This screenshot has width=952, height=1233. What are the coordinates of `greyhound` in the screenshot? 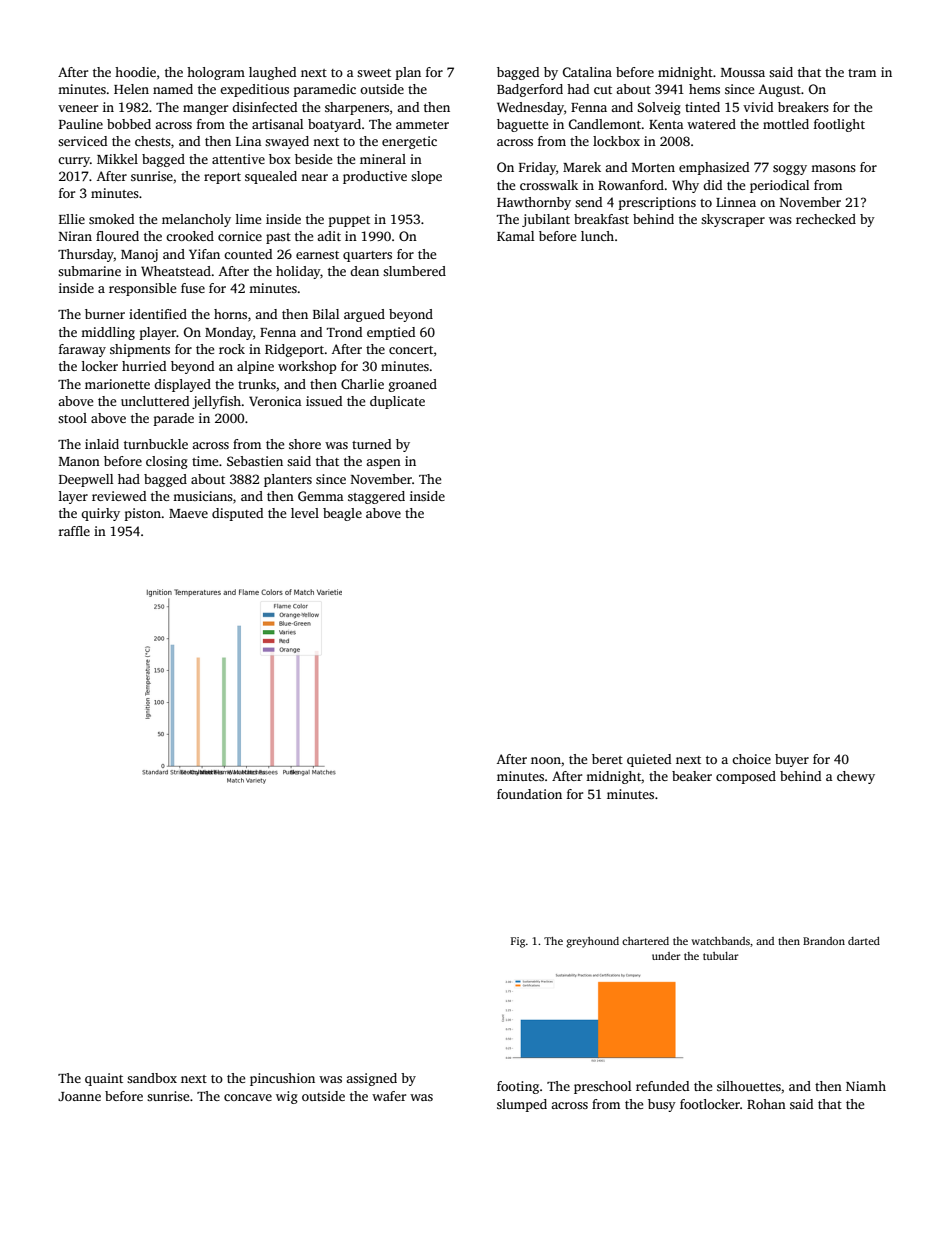 It's located at (592, 942).
